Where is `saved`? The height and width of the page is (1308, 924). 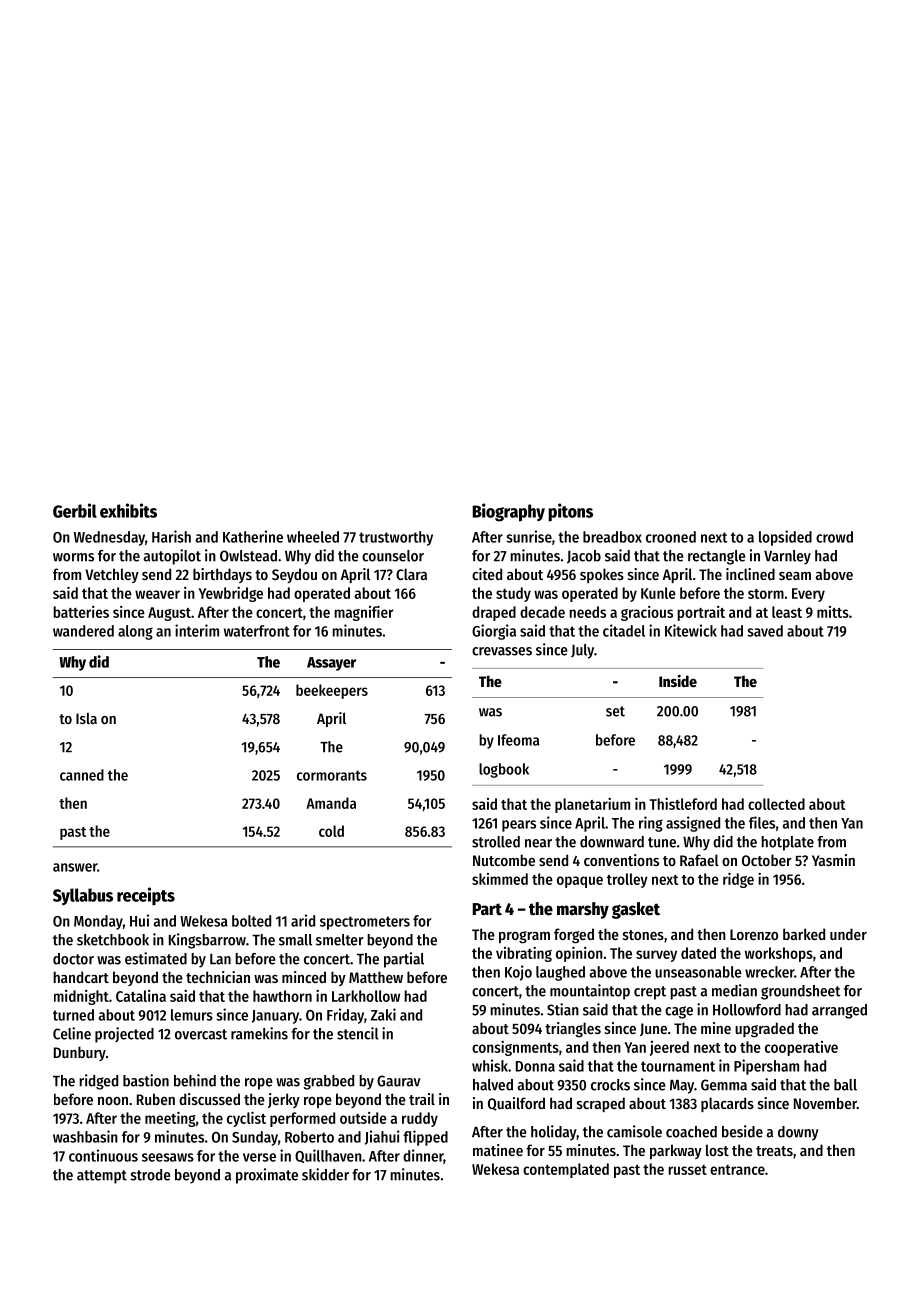
saved is located at coordinates (765, 631).
